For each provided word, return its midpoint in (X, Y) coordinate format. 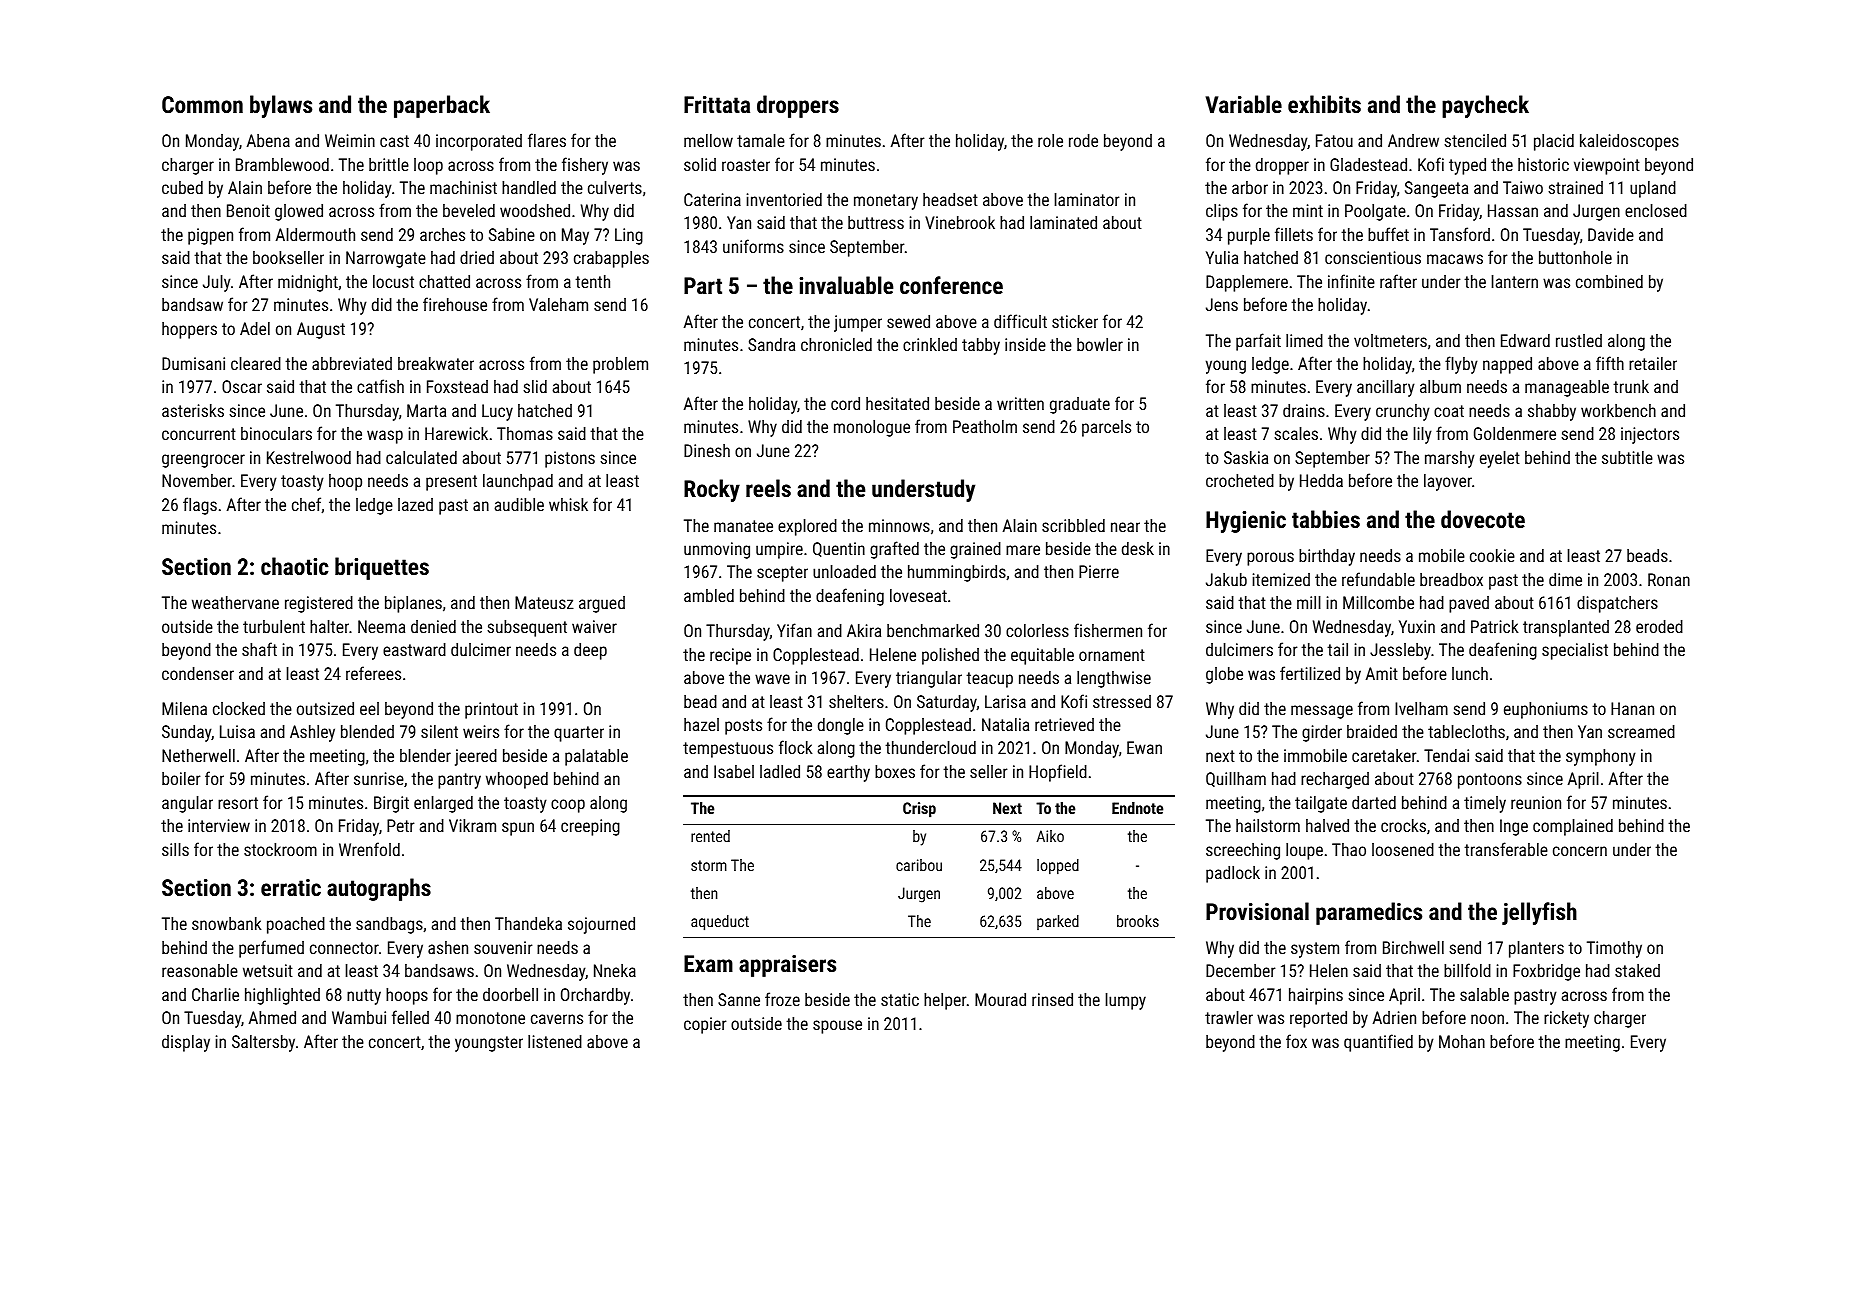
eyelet (1500, 459)
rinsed (1052, 999)
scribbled (1073, 525)
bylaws (281, 106)
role (1050, 140)
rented (710, 836)
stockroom (280, 849)
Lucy (497, 412)
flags (200, 506)
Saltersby (263, 1043)
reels (768, 488)
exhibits (1324, 104)
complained (1573, 827)
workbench (1618, 410)
